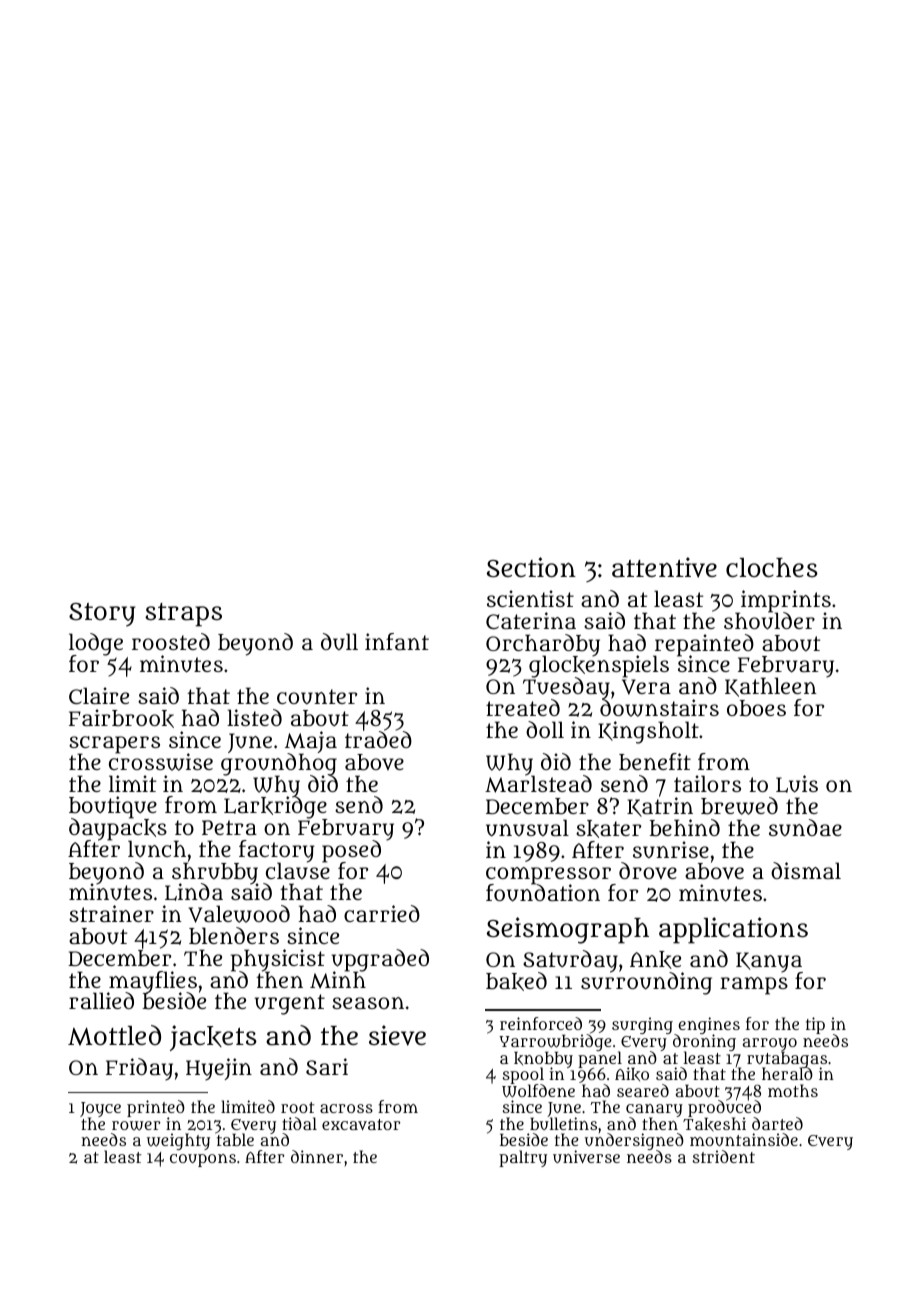 The height and width of the screenshot is (1311, 924). I want to click on scrapers, so click(114, 745).
